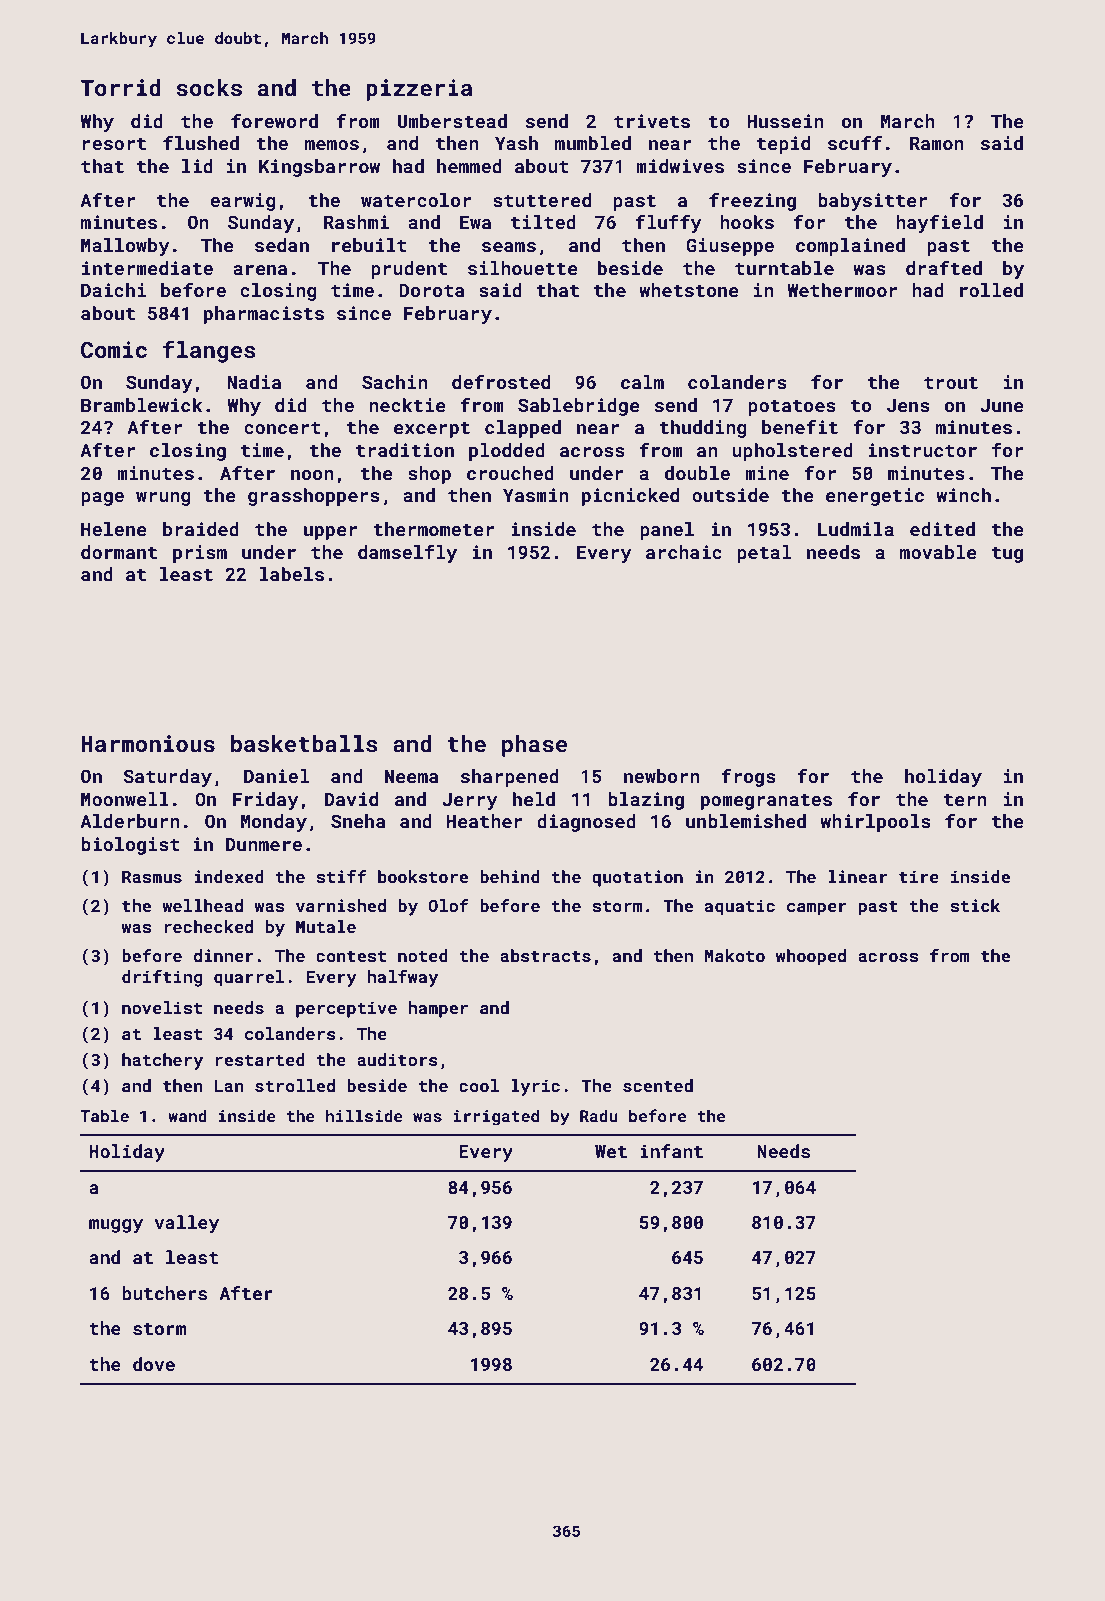 The image size is (1105, 1601). I want to click on Daichi, so click(113, 290).
